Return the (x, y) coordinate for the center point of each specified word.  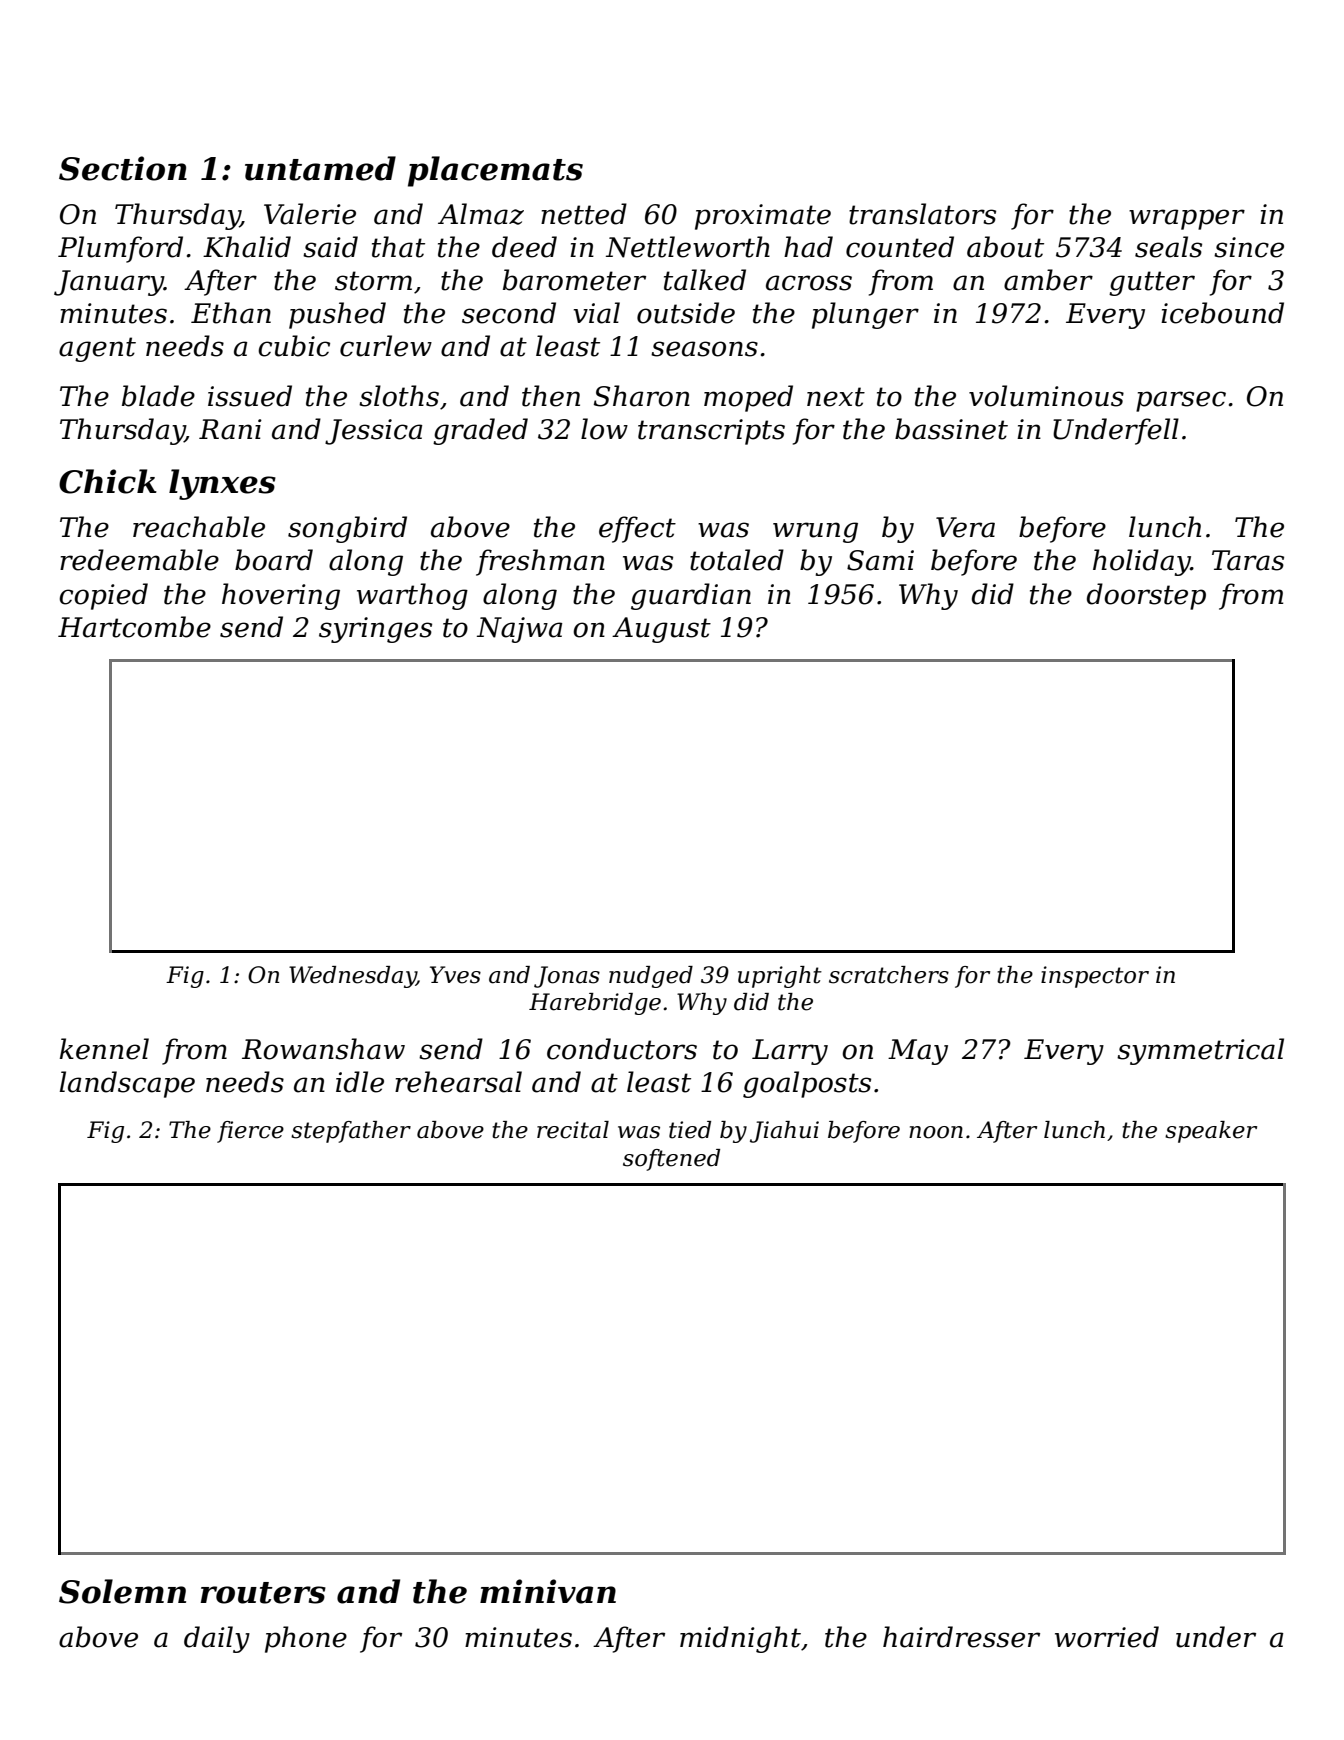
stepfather (351, 1132)
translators (922, 214)
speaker (1211, 1132)
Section (123, 168)
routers (263, 1593)
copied (103, 596)
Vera (965, 527)
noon (936, 1132)
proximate (763, 217)
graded (480, 431)
